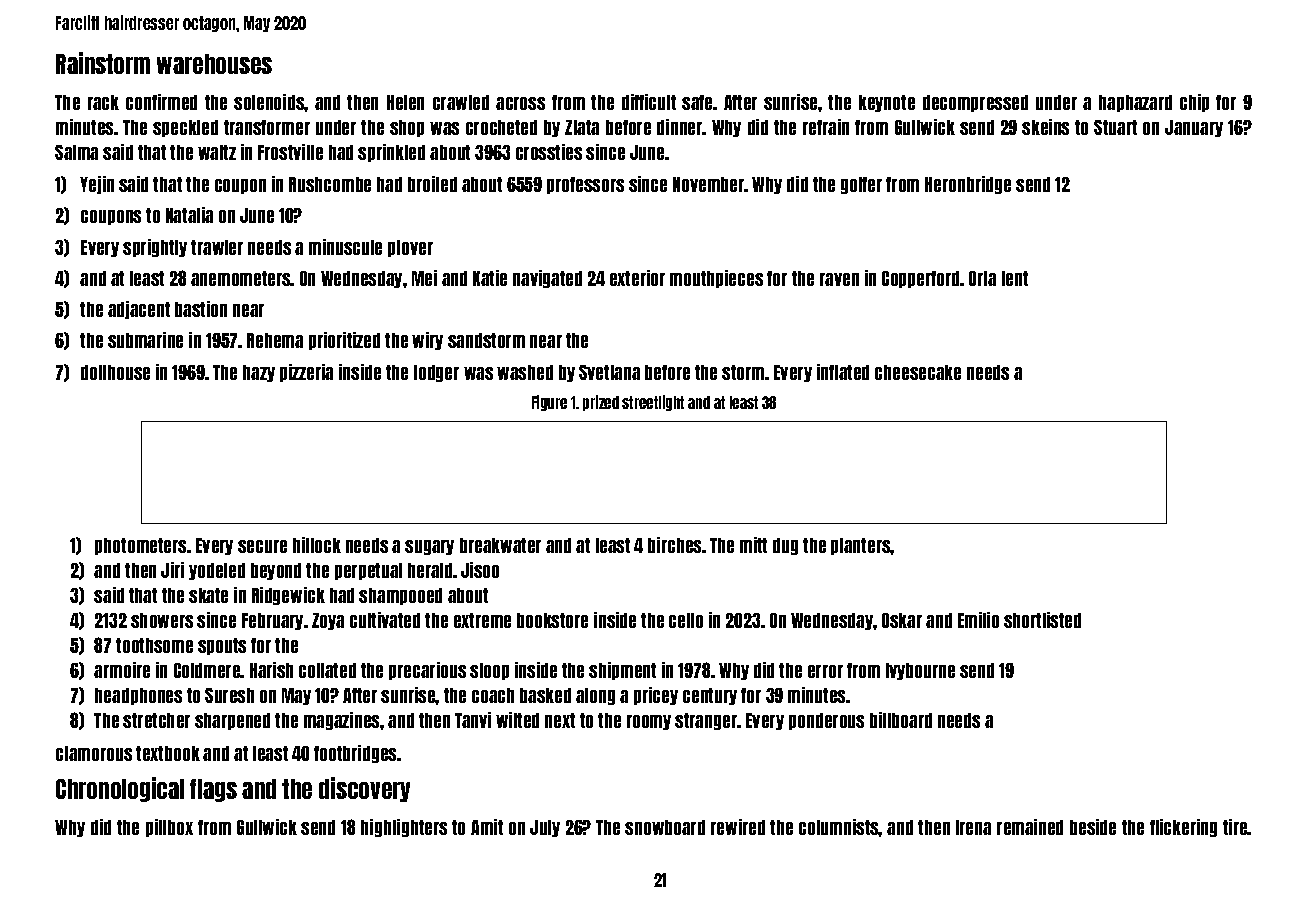  What do you see at coordinates (674, 545) in the screenshot?
I see `birches` at bounding box center [674, 545].
